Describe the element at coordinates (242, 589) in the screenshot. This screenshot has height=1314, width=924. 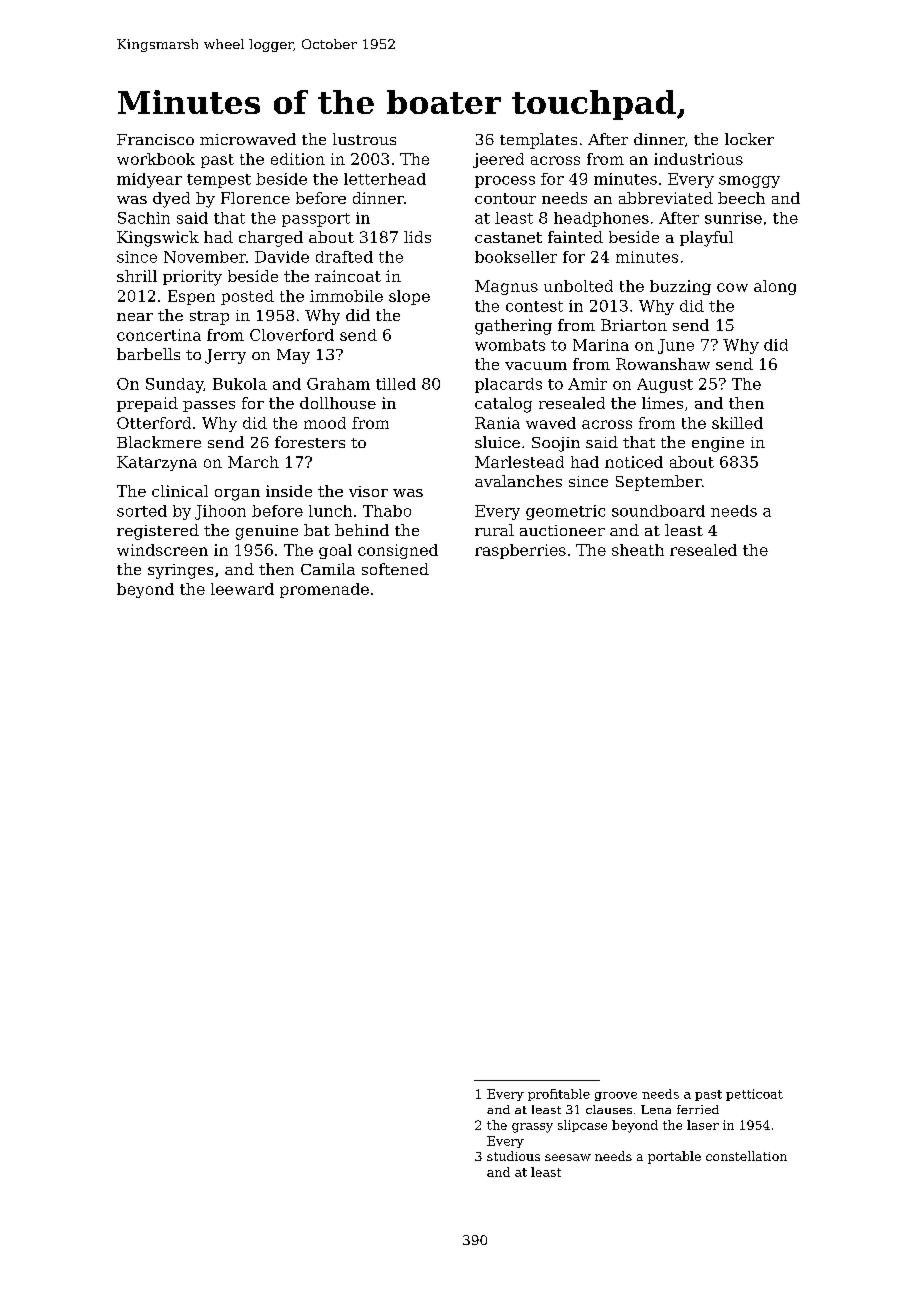
I see `leeward` at that location.
